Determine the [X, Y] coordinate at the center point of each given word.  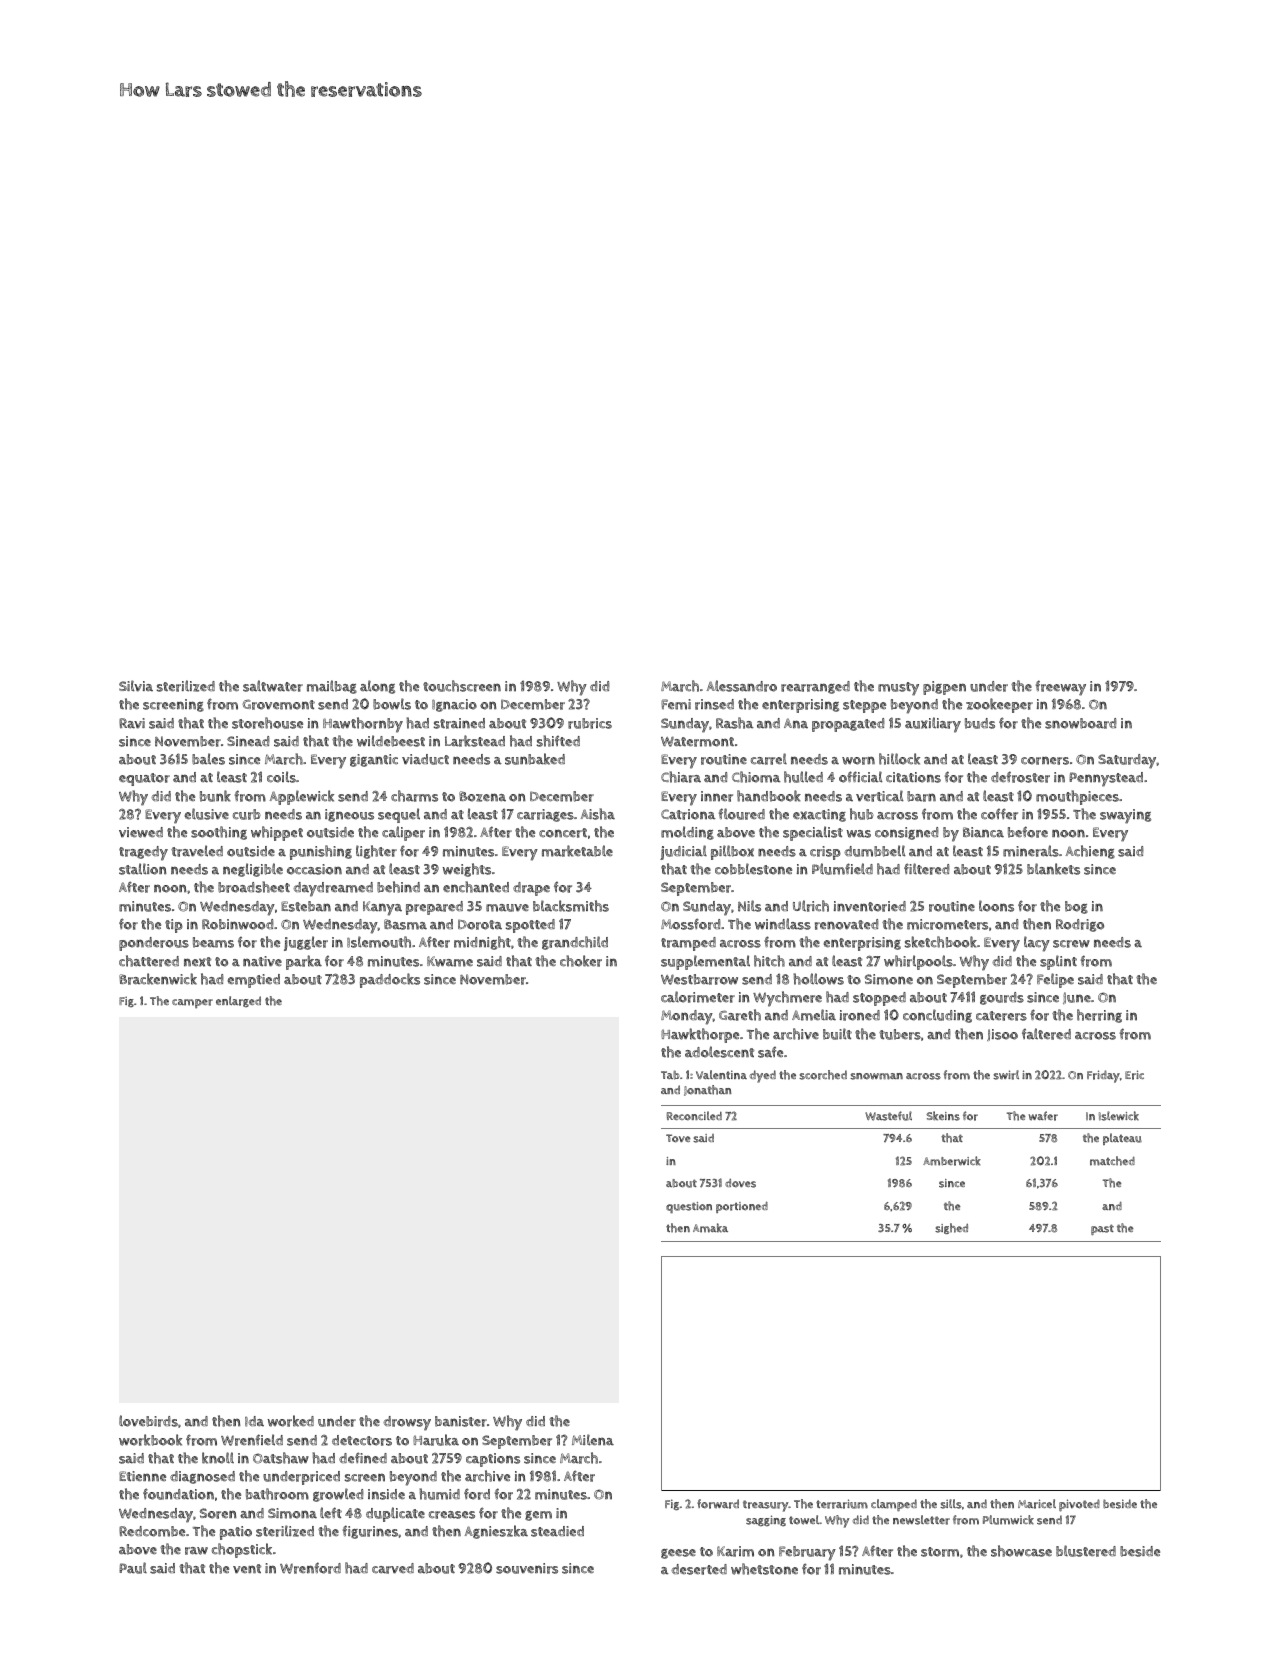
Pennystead [1106, 779]
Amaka [710, 1228]
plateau [1122, 1139]
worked [290, 1421]
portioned [742, 1207]
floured [742, 814]
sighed [951, 1228]
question [689, 1207]
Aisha [597, 814]
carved [393, 1568]
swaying [1125, 816]
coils [281, 777]
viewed [141, 832]
